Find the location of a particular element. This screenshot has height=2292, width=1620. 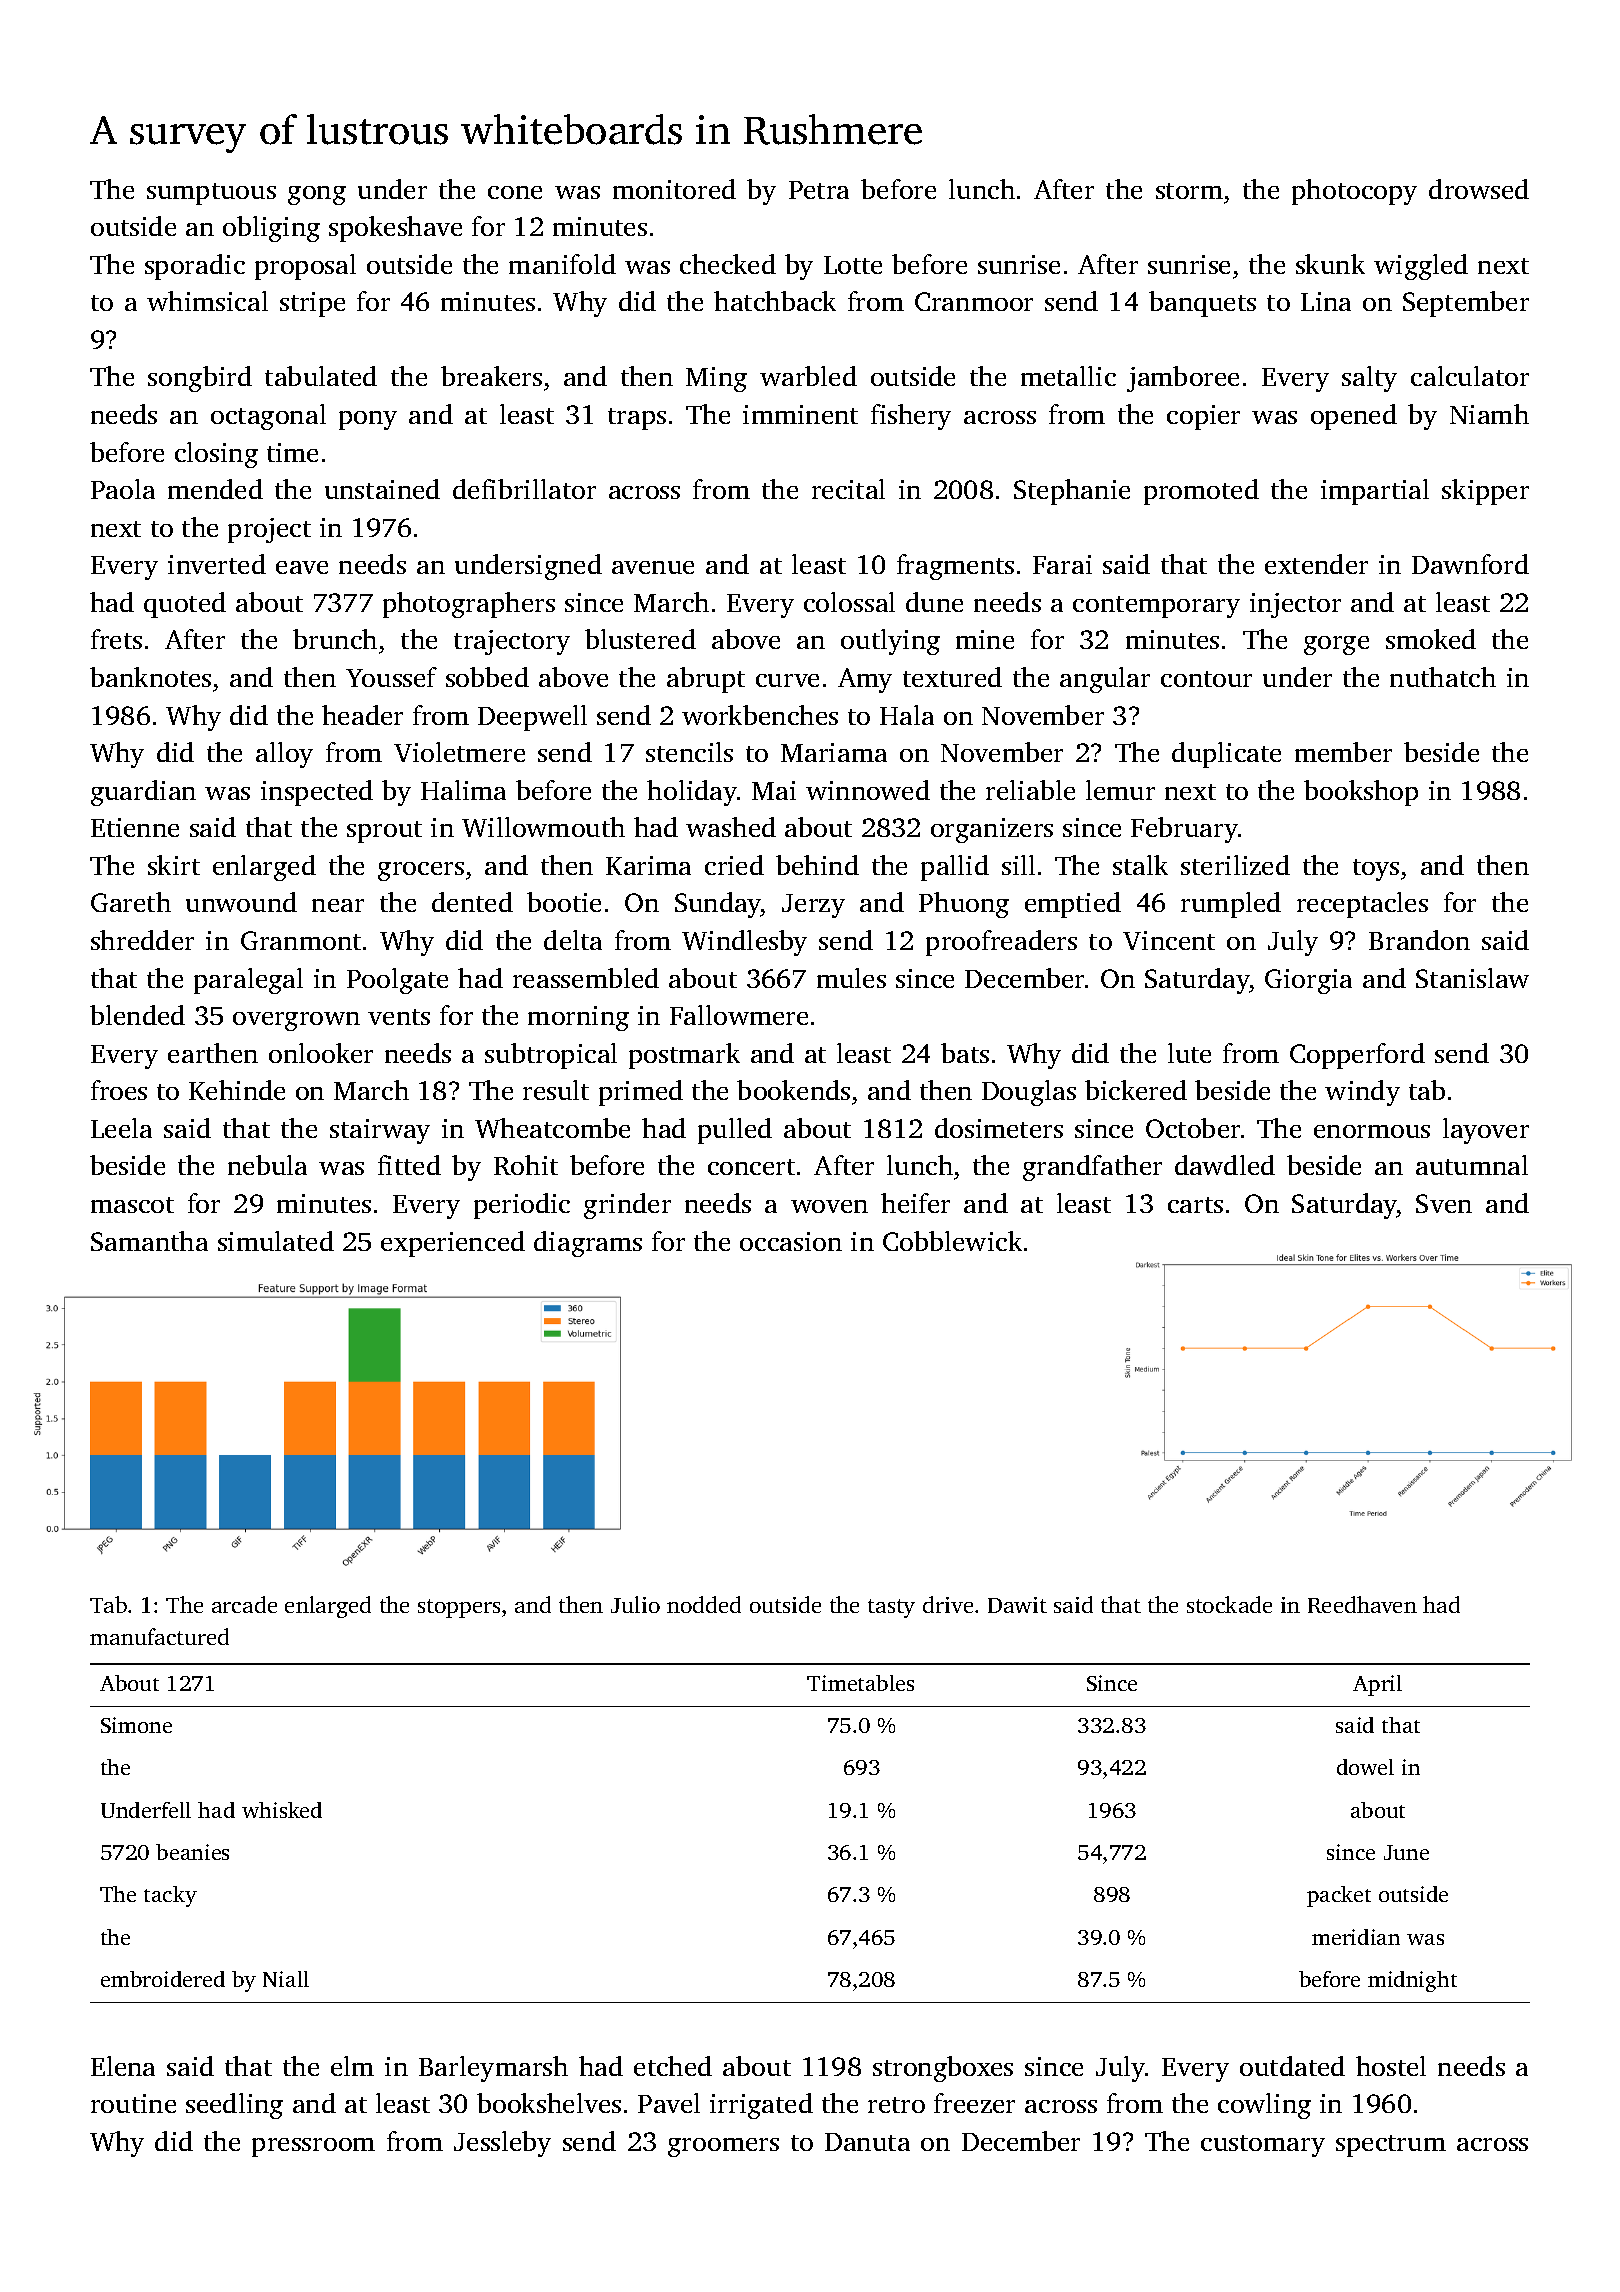

recital is located at coordinates (848, 489).
